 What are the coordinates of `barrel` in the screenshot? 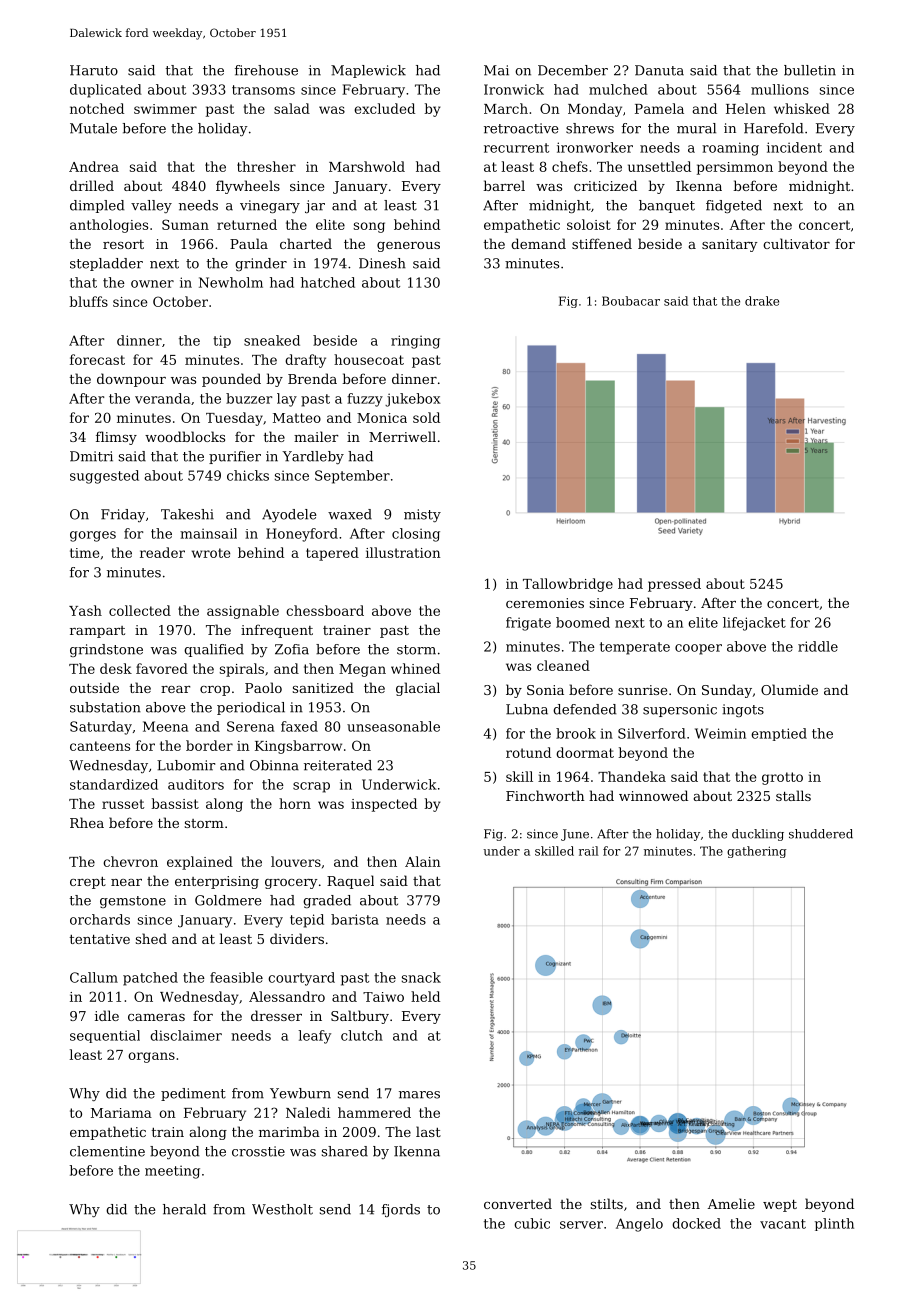 It's located at (504, 185).
